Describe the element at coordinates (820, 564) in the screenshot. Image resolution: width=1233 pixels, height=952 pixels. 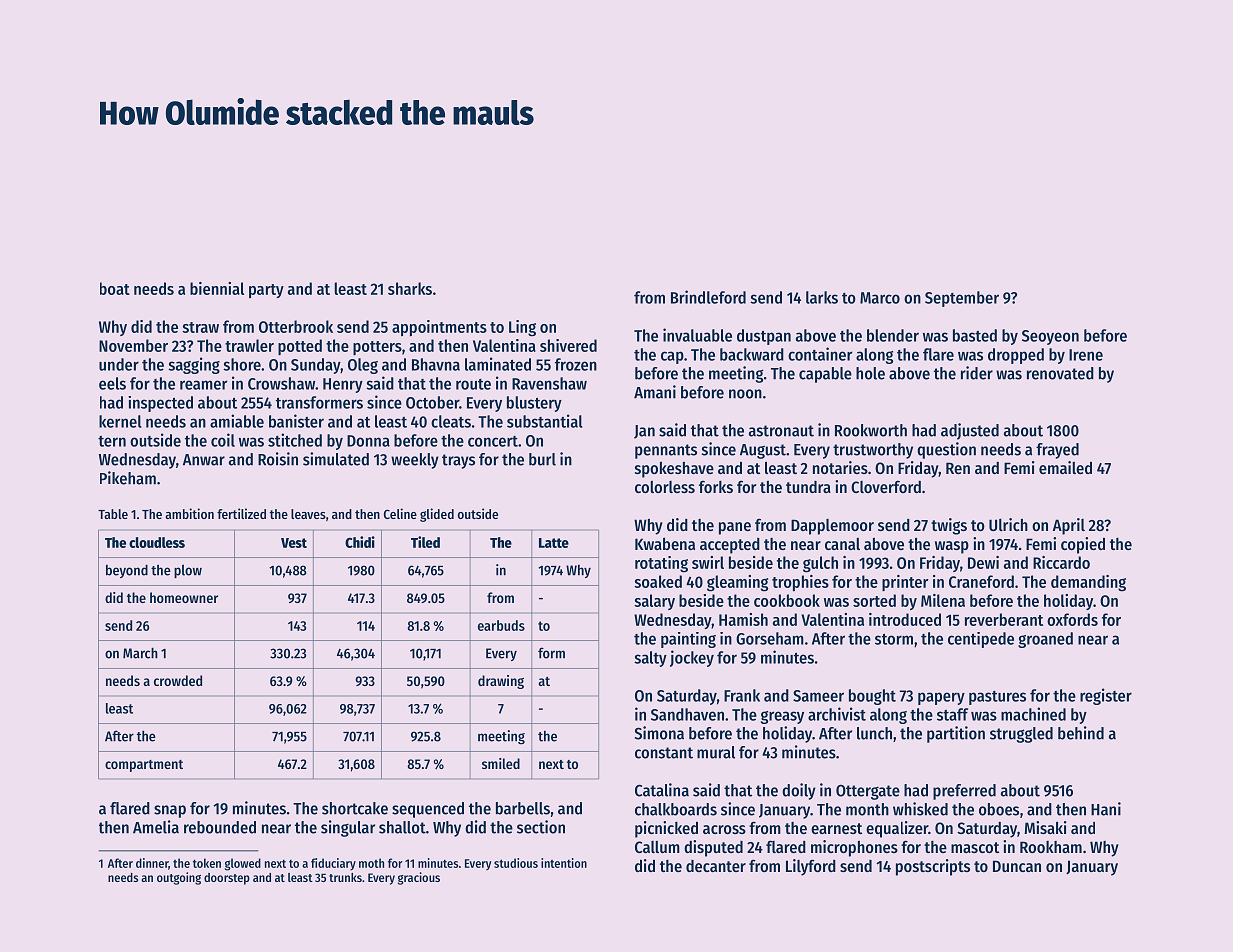
I see `gulch` at that location.
